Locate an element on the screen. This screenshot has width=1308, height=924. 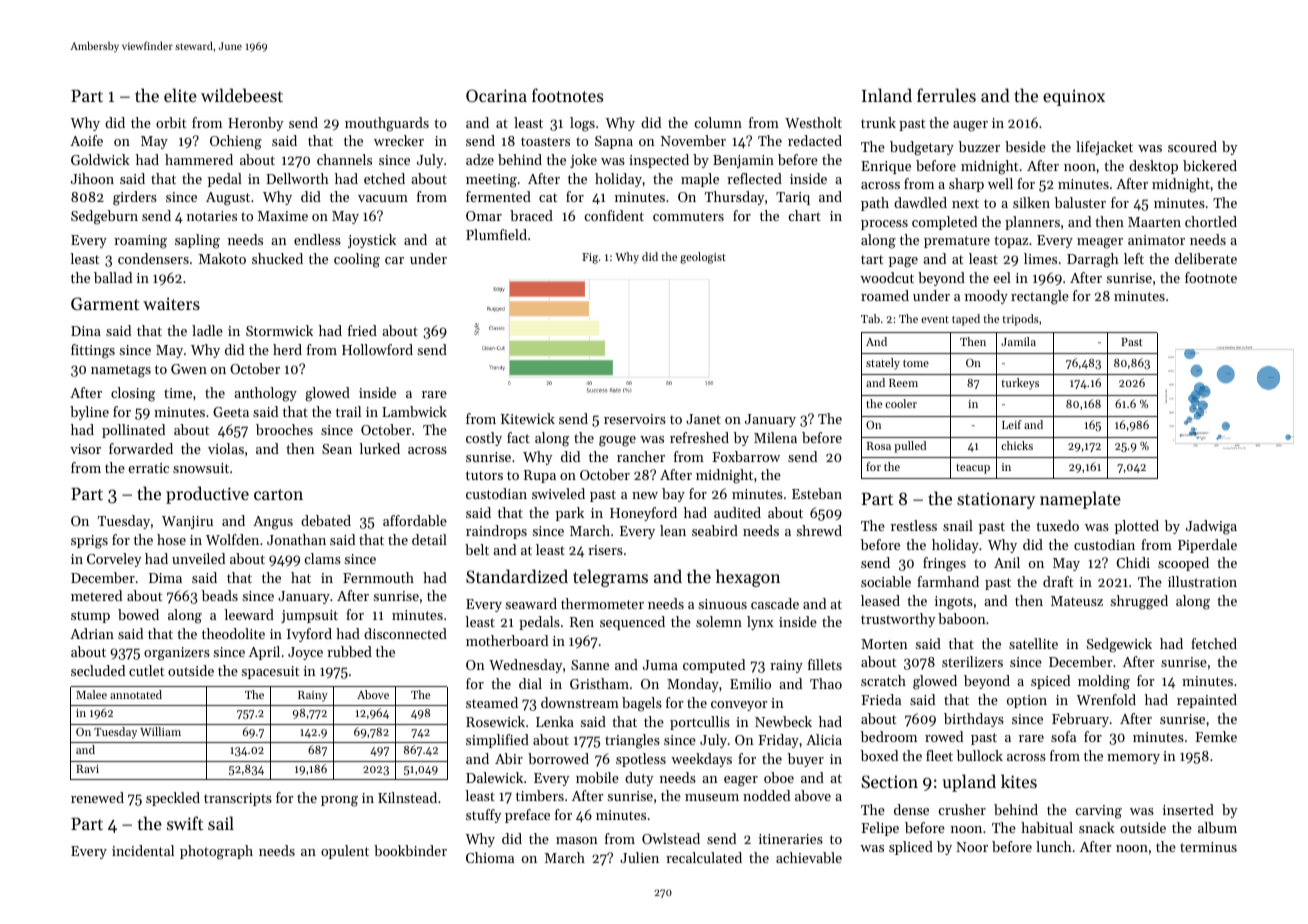
swiveled is located at coordinates (558, 493).
